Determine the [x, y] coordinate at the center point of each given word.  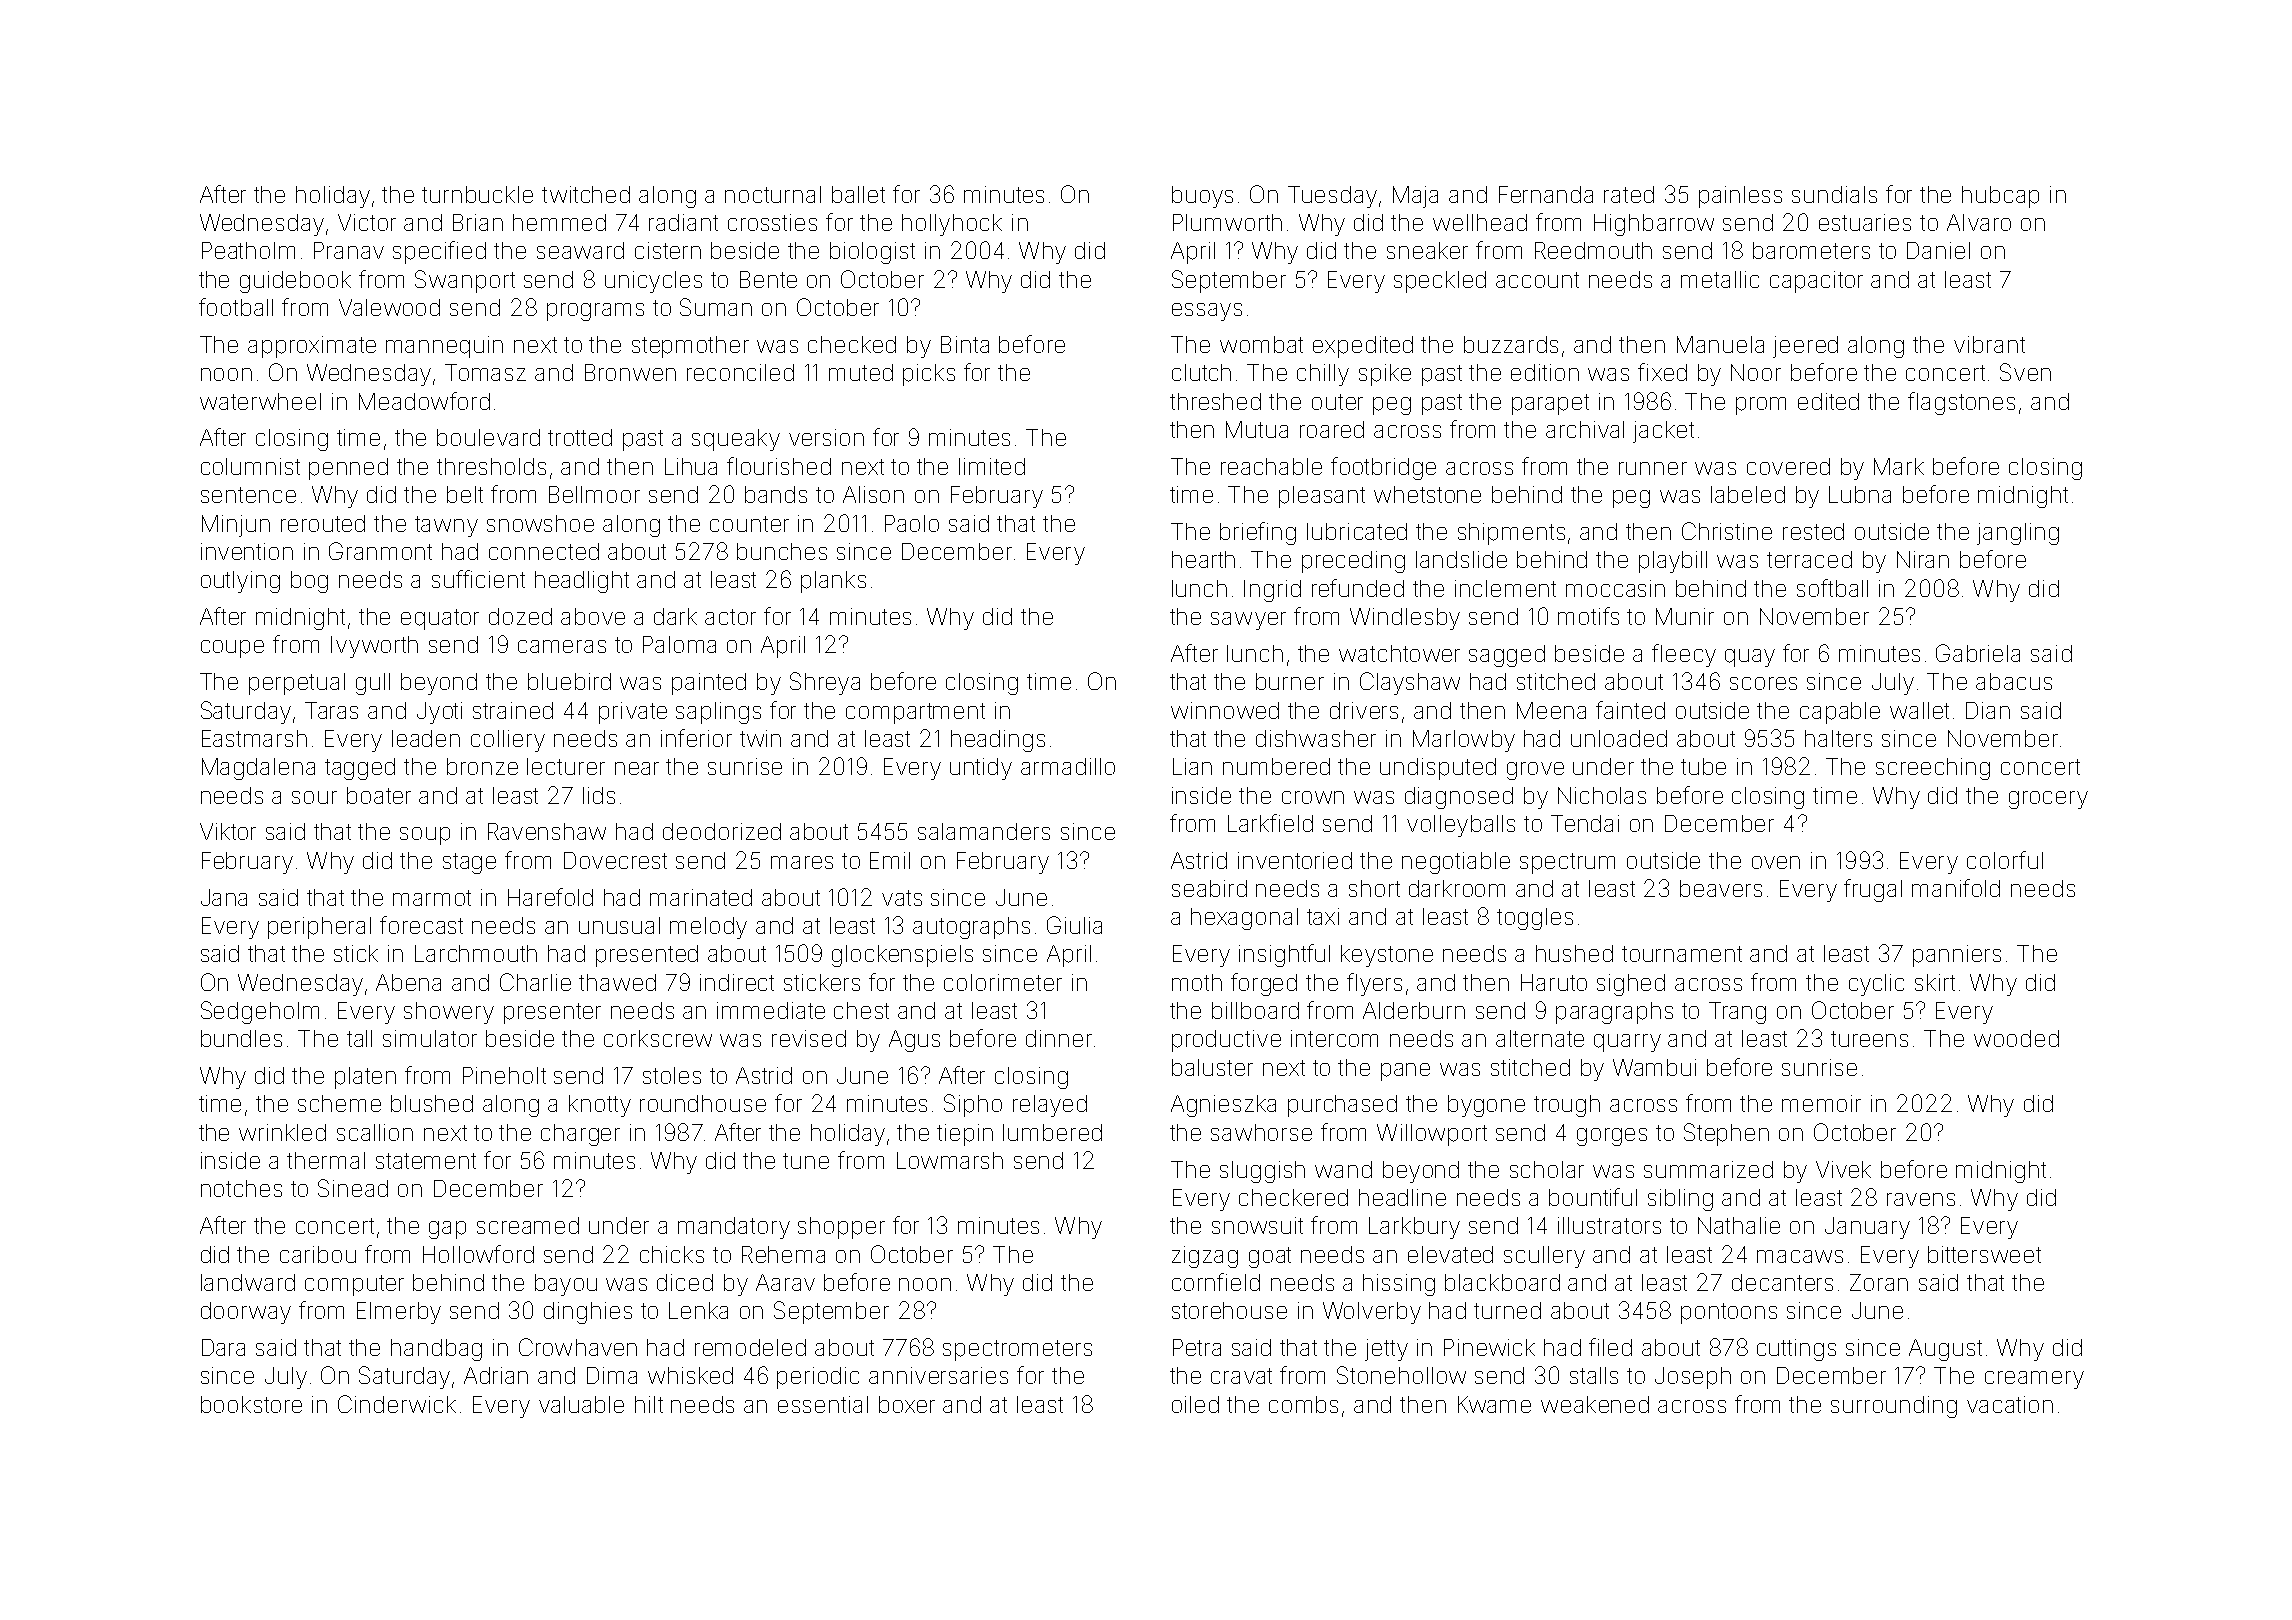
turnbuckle [477, 194]
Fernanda [1546, 194]
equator [440, 619]
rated [1629, 194]
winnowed [1225, 710]
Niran [1923, 559]
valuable [581, 1404]
